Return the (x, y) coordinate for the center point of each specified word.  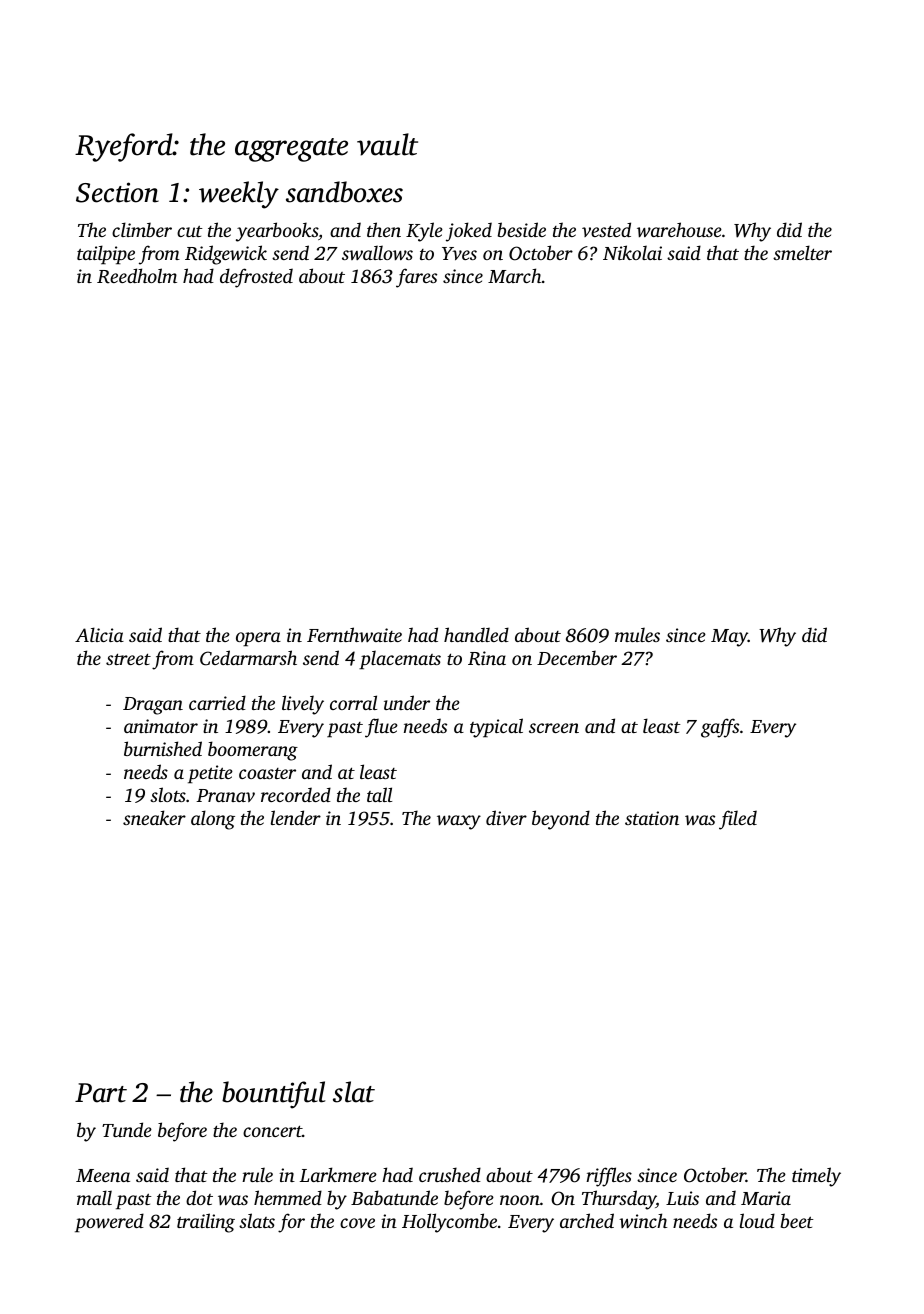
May (729, 638)
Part (101, 1093)
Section (117, 192)
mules (637, 634)
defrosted (256, 278)
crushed (450, 1174)
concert (272, 1131)
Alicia (99, 634)
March (515, 275)
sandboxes (344, 192)
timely (816, 1177)
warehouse (679, 229)
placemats (400, 660)
